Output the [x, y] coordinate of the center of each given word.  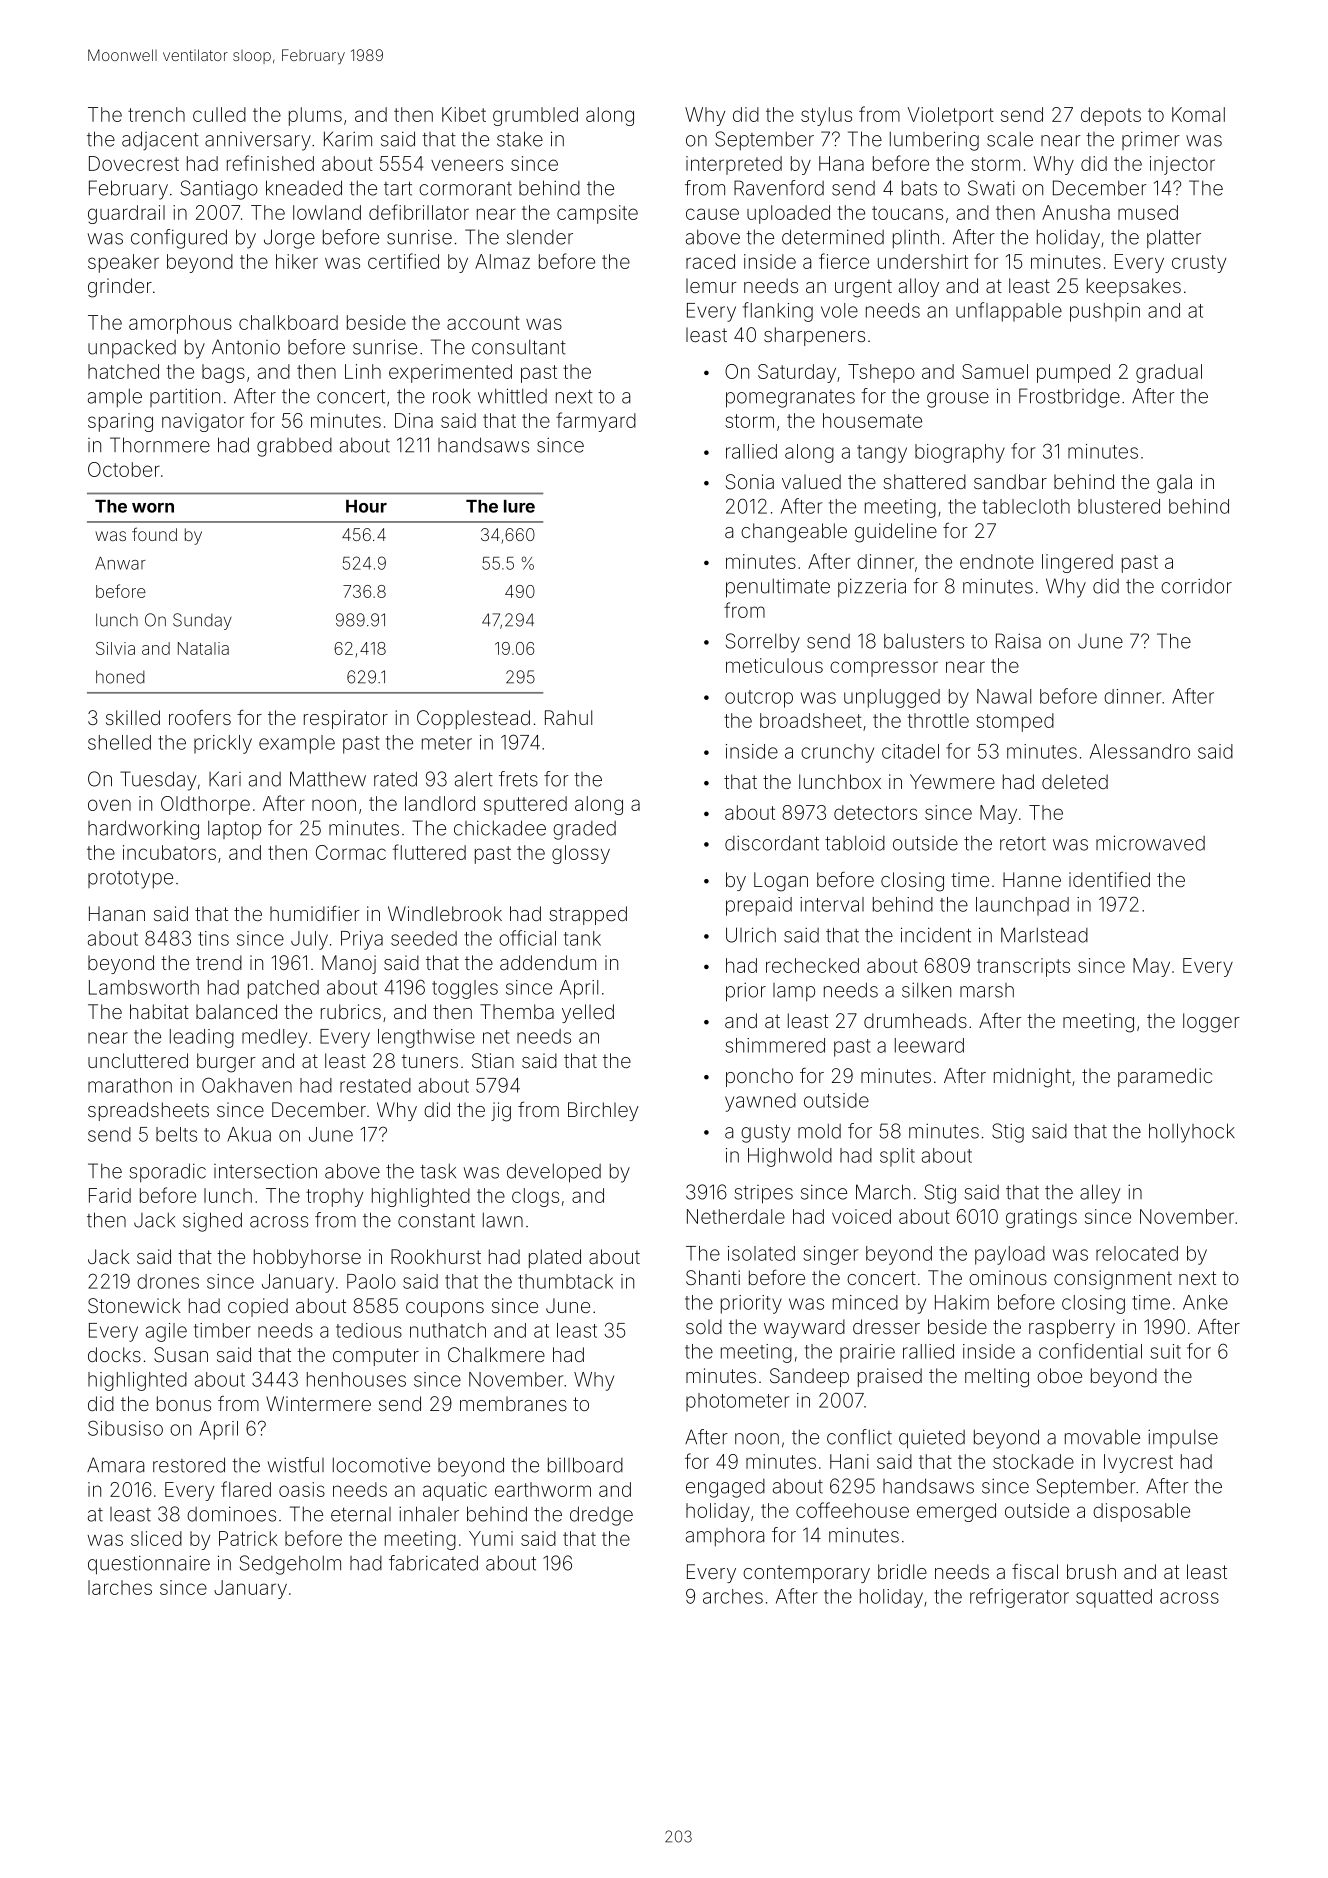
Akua [249, 1134]
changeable [794, 533]
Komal [1198, 114]
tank [582, 938]
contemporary [806, 1574]
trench [156, 114]
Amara [115, 1465]
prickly [223, 744]
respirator [346, 719]
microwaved [1150, 843]
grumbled [535, 116]
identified [1109, 879]
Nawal [1004, 696]
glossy [581, 854]
